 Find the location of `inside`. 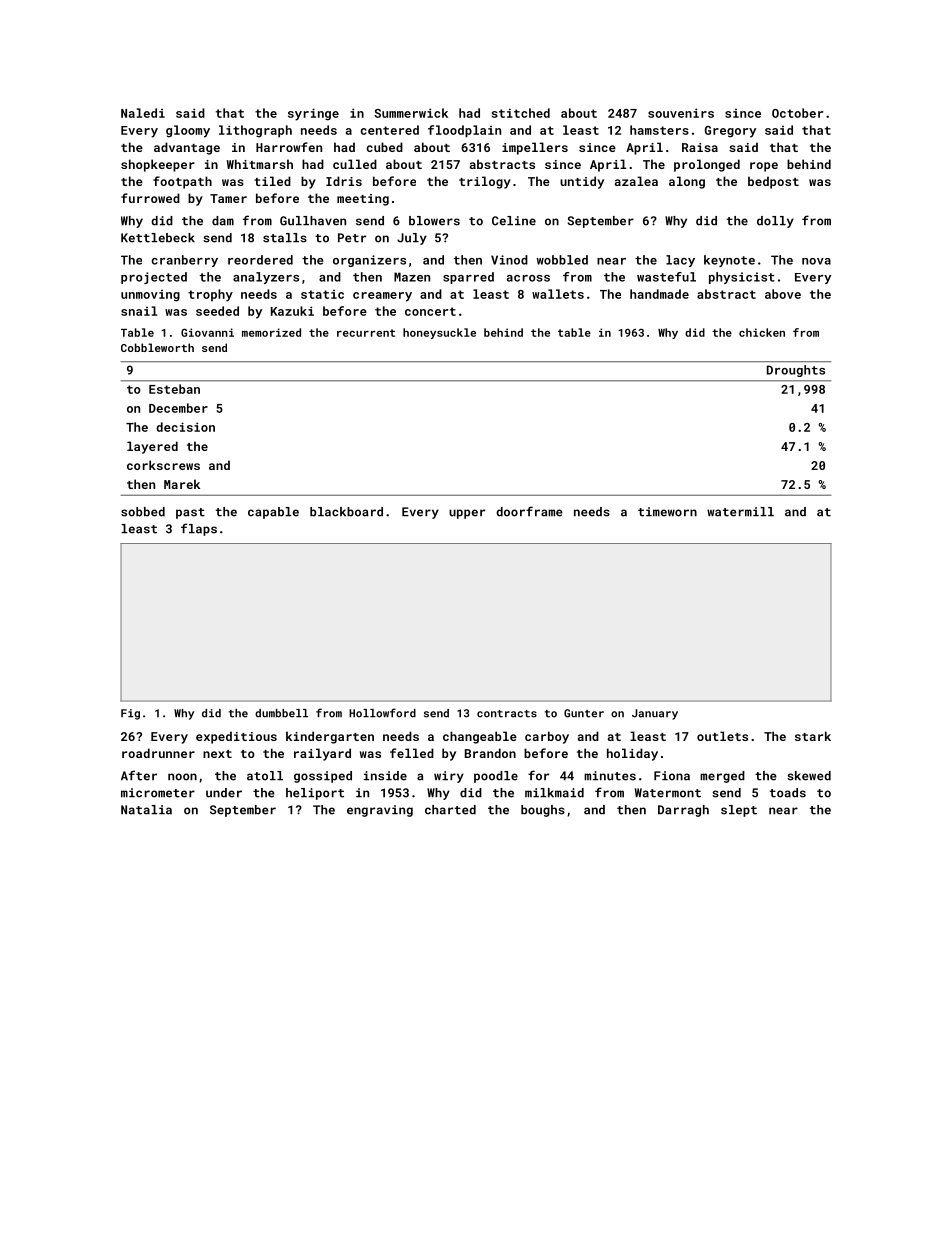

inside is located at coordinates (385, 776).
